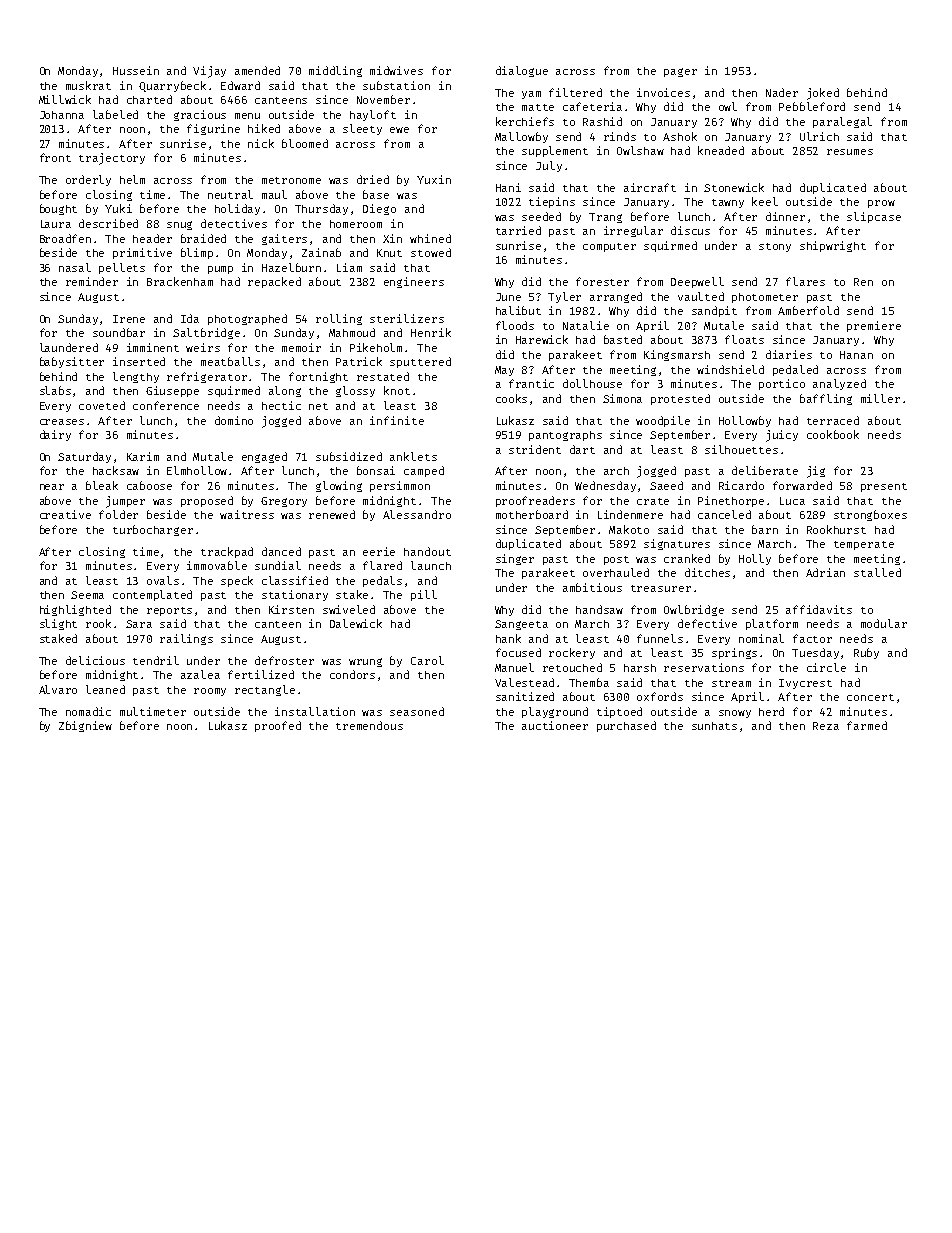  Describe the element at coordinates (826, 399) in the screenshot. I see `baffling` at that location.
